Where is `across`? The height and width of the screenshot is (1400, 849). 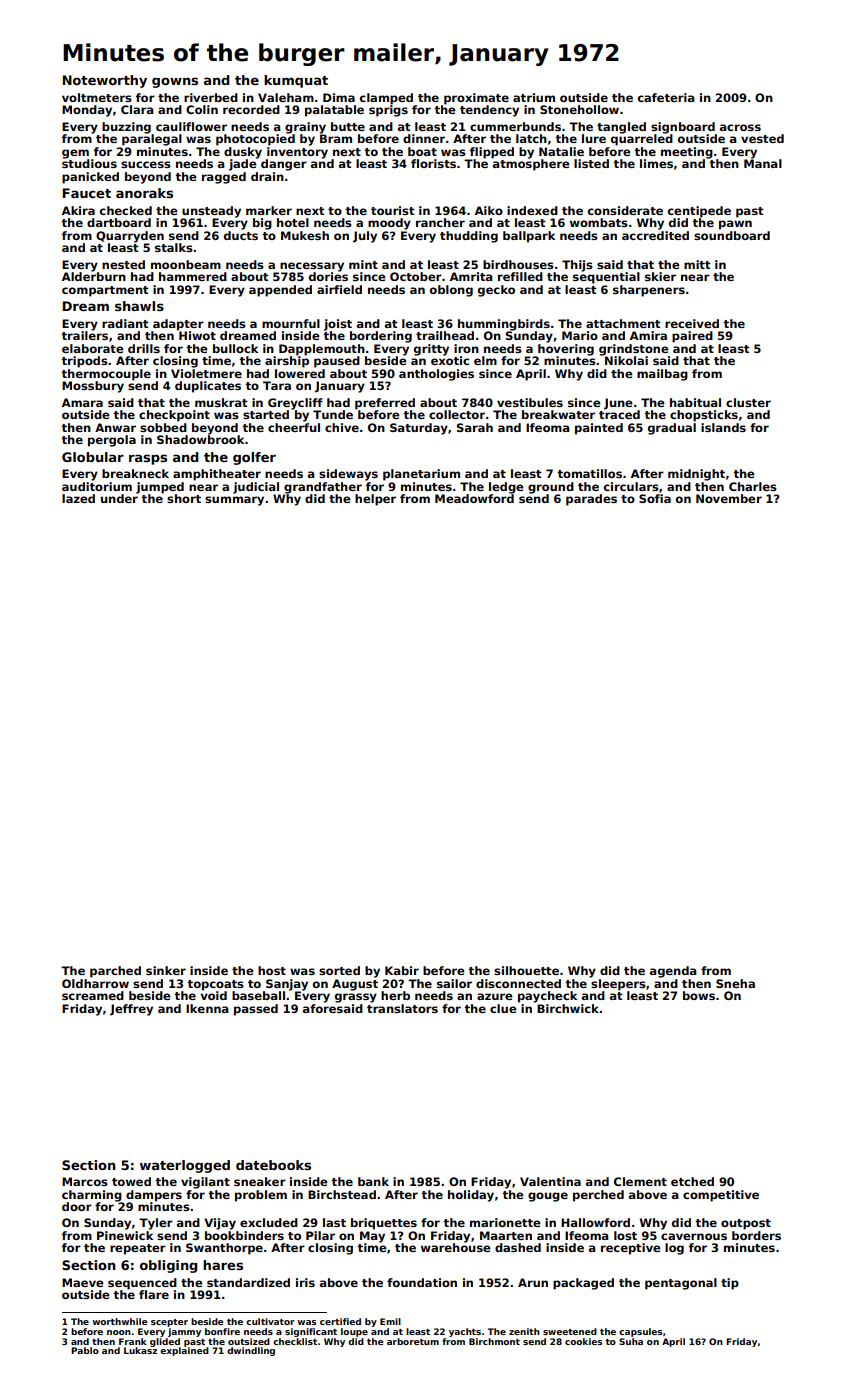 across is located at coordinates (740, 127).
